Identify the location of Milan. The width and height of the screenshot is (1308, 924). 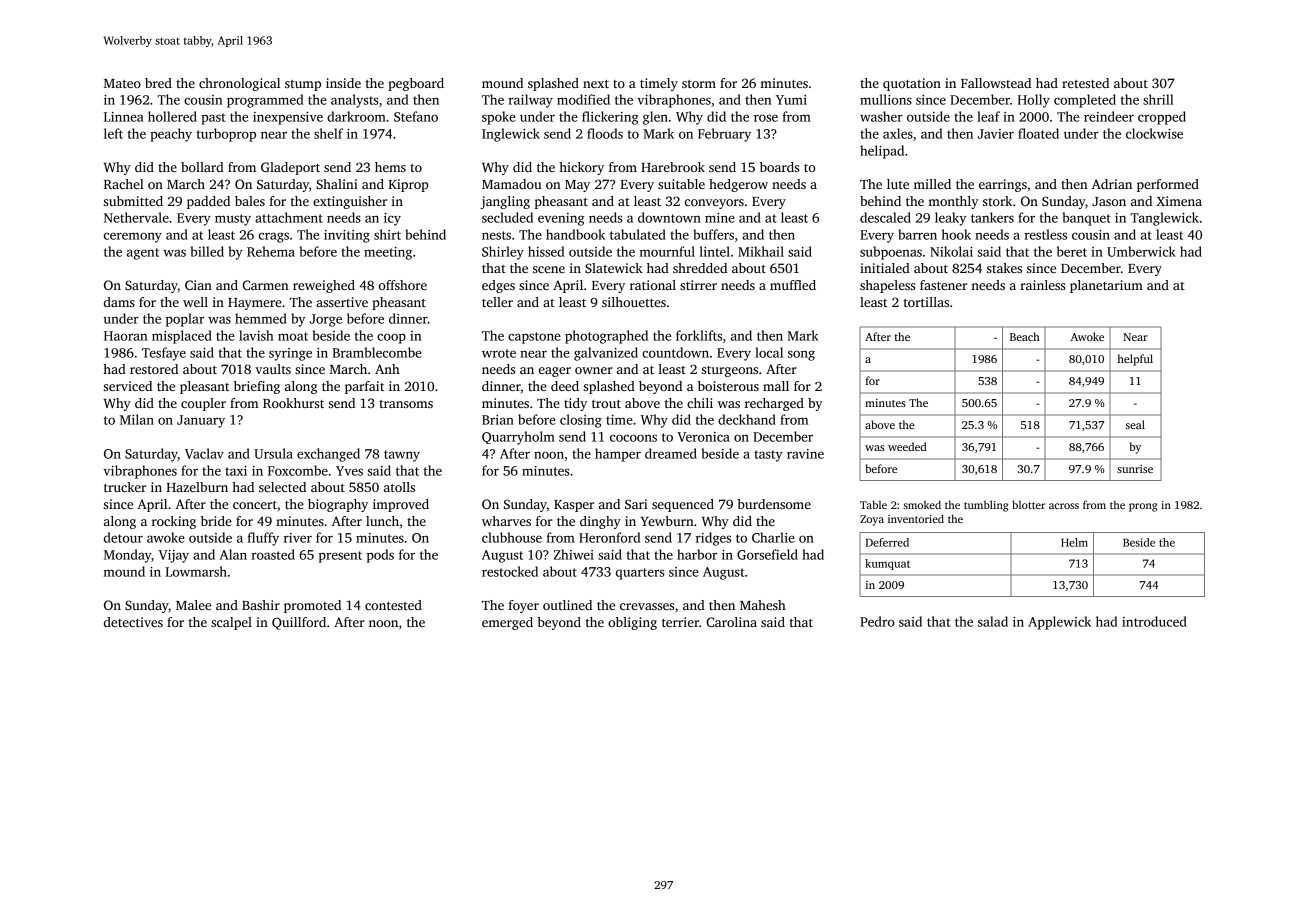
(137, 419).
